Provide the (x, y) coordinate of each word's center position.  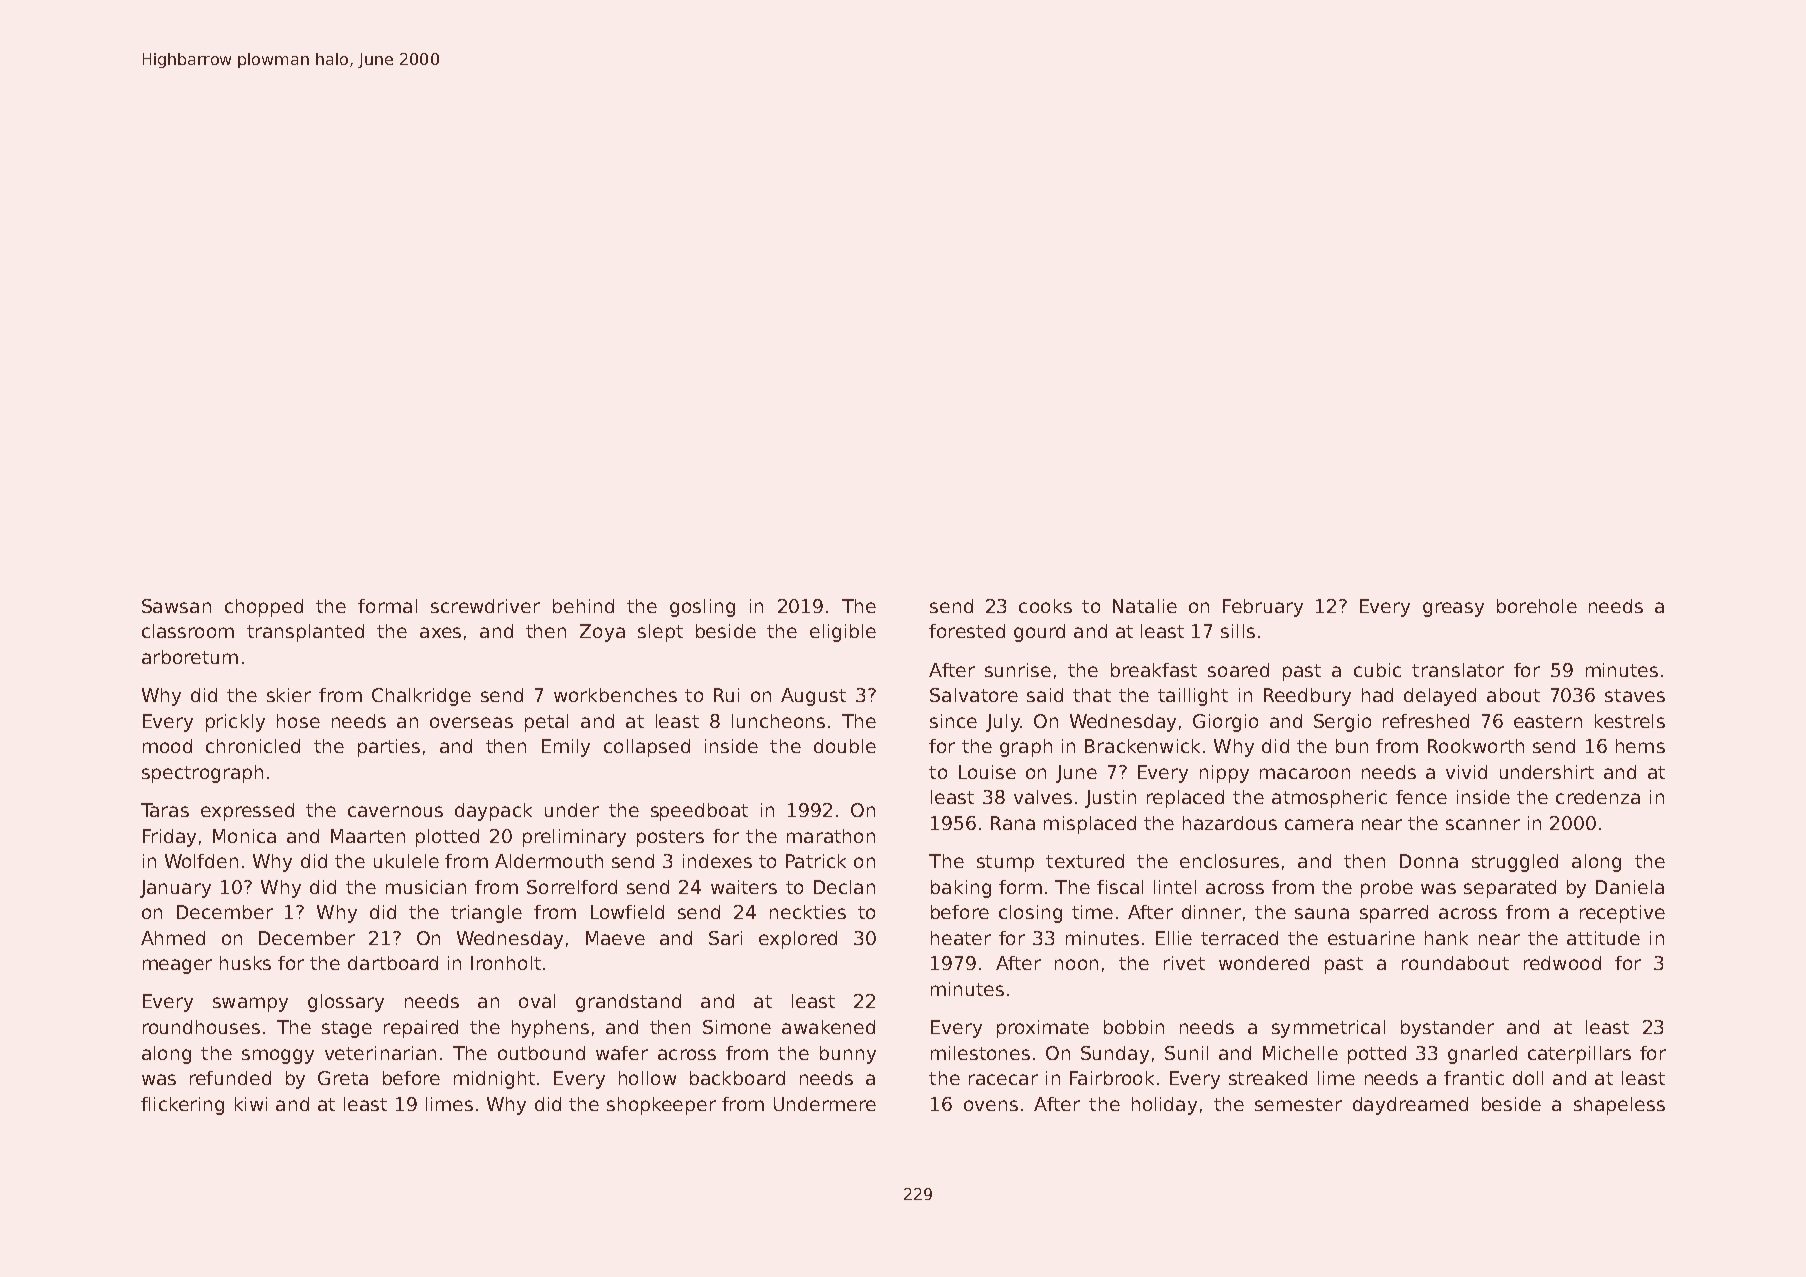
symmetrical (1328, 1029)
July (1003, 723)
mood (167, 746)
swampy (250, 1004)
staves (1635, 695)
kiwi (251, 1104)
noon (1076, 964)
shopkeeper (661, 1106)
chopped (264, 608)
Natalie (1145, 606)
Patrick (816, 861)
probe (1387, 889)
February (1263, 608)
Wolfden (201, 861)
